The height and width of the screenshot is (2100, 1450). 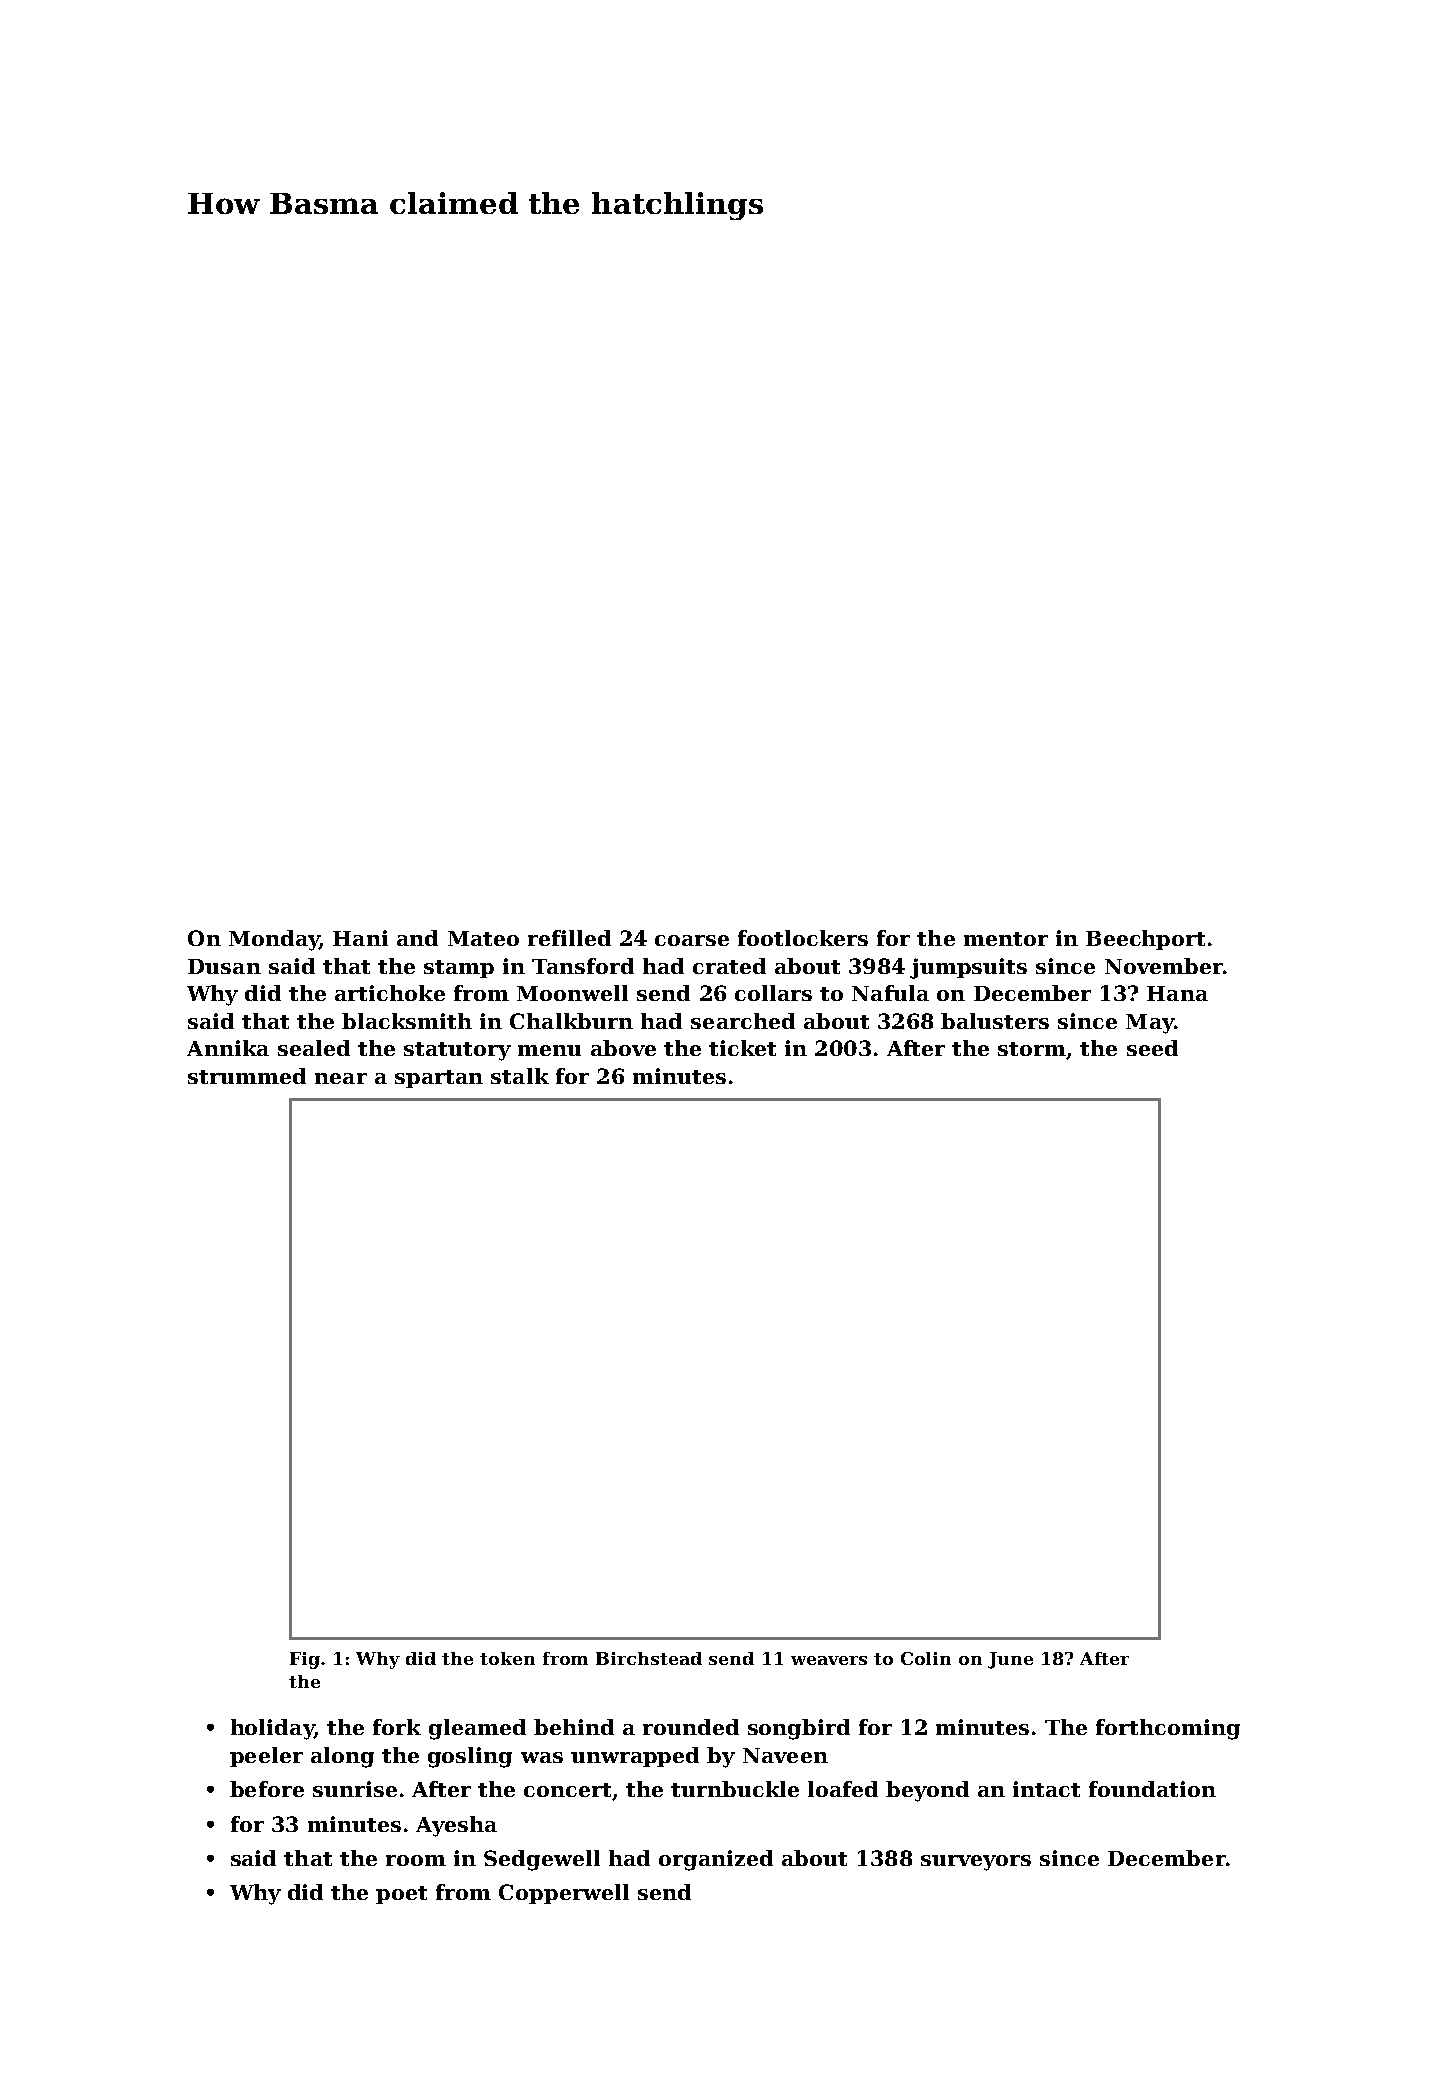 What do you see at coordinates (439, 1079) in the screenshot?
I see `spartan` at bounding box center [439, 1079].
